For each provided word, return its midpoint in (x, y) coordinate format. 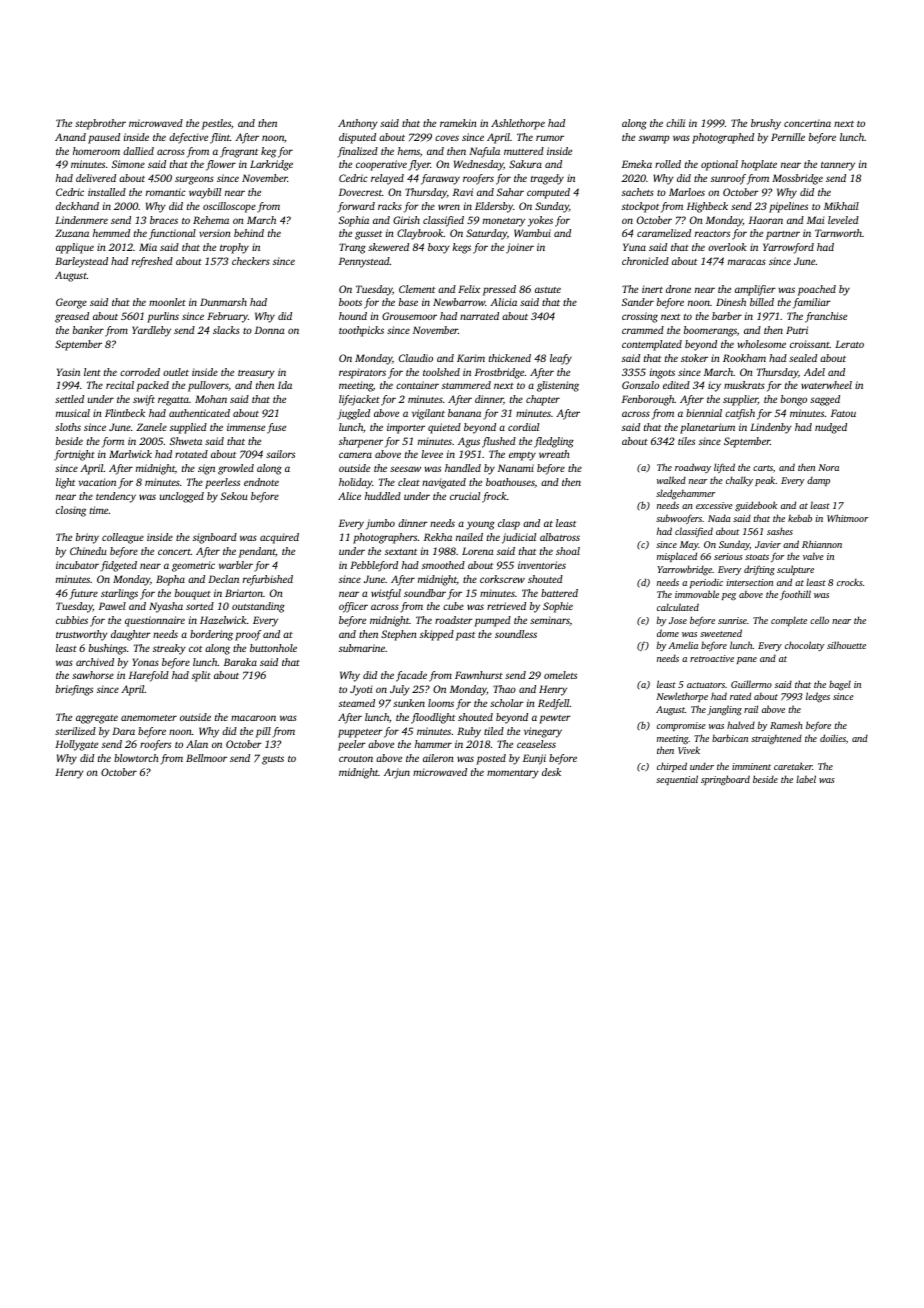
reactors (712, 234)
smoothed (443, 565)
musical (73, 413)
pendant (257, 552)
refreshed (152, 262)
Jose (678, 620)
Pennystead (364, 262)
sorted (200, 606)
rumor (550, 138)
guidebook (756, 506)
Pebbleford (374, 566)
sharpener (361, 442)
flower (221, 165)
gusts (273, 760)
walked (671, 480)
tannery (838, 166)
